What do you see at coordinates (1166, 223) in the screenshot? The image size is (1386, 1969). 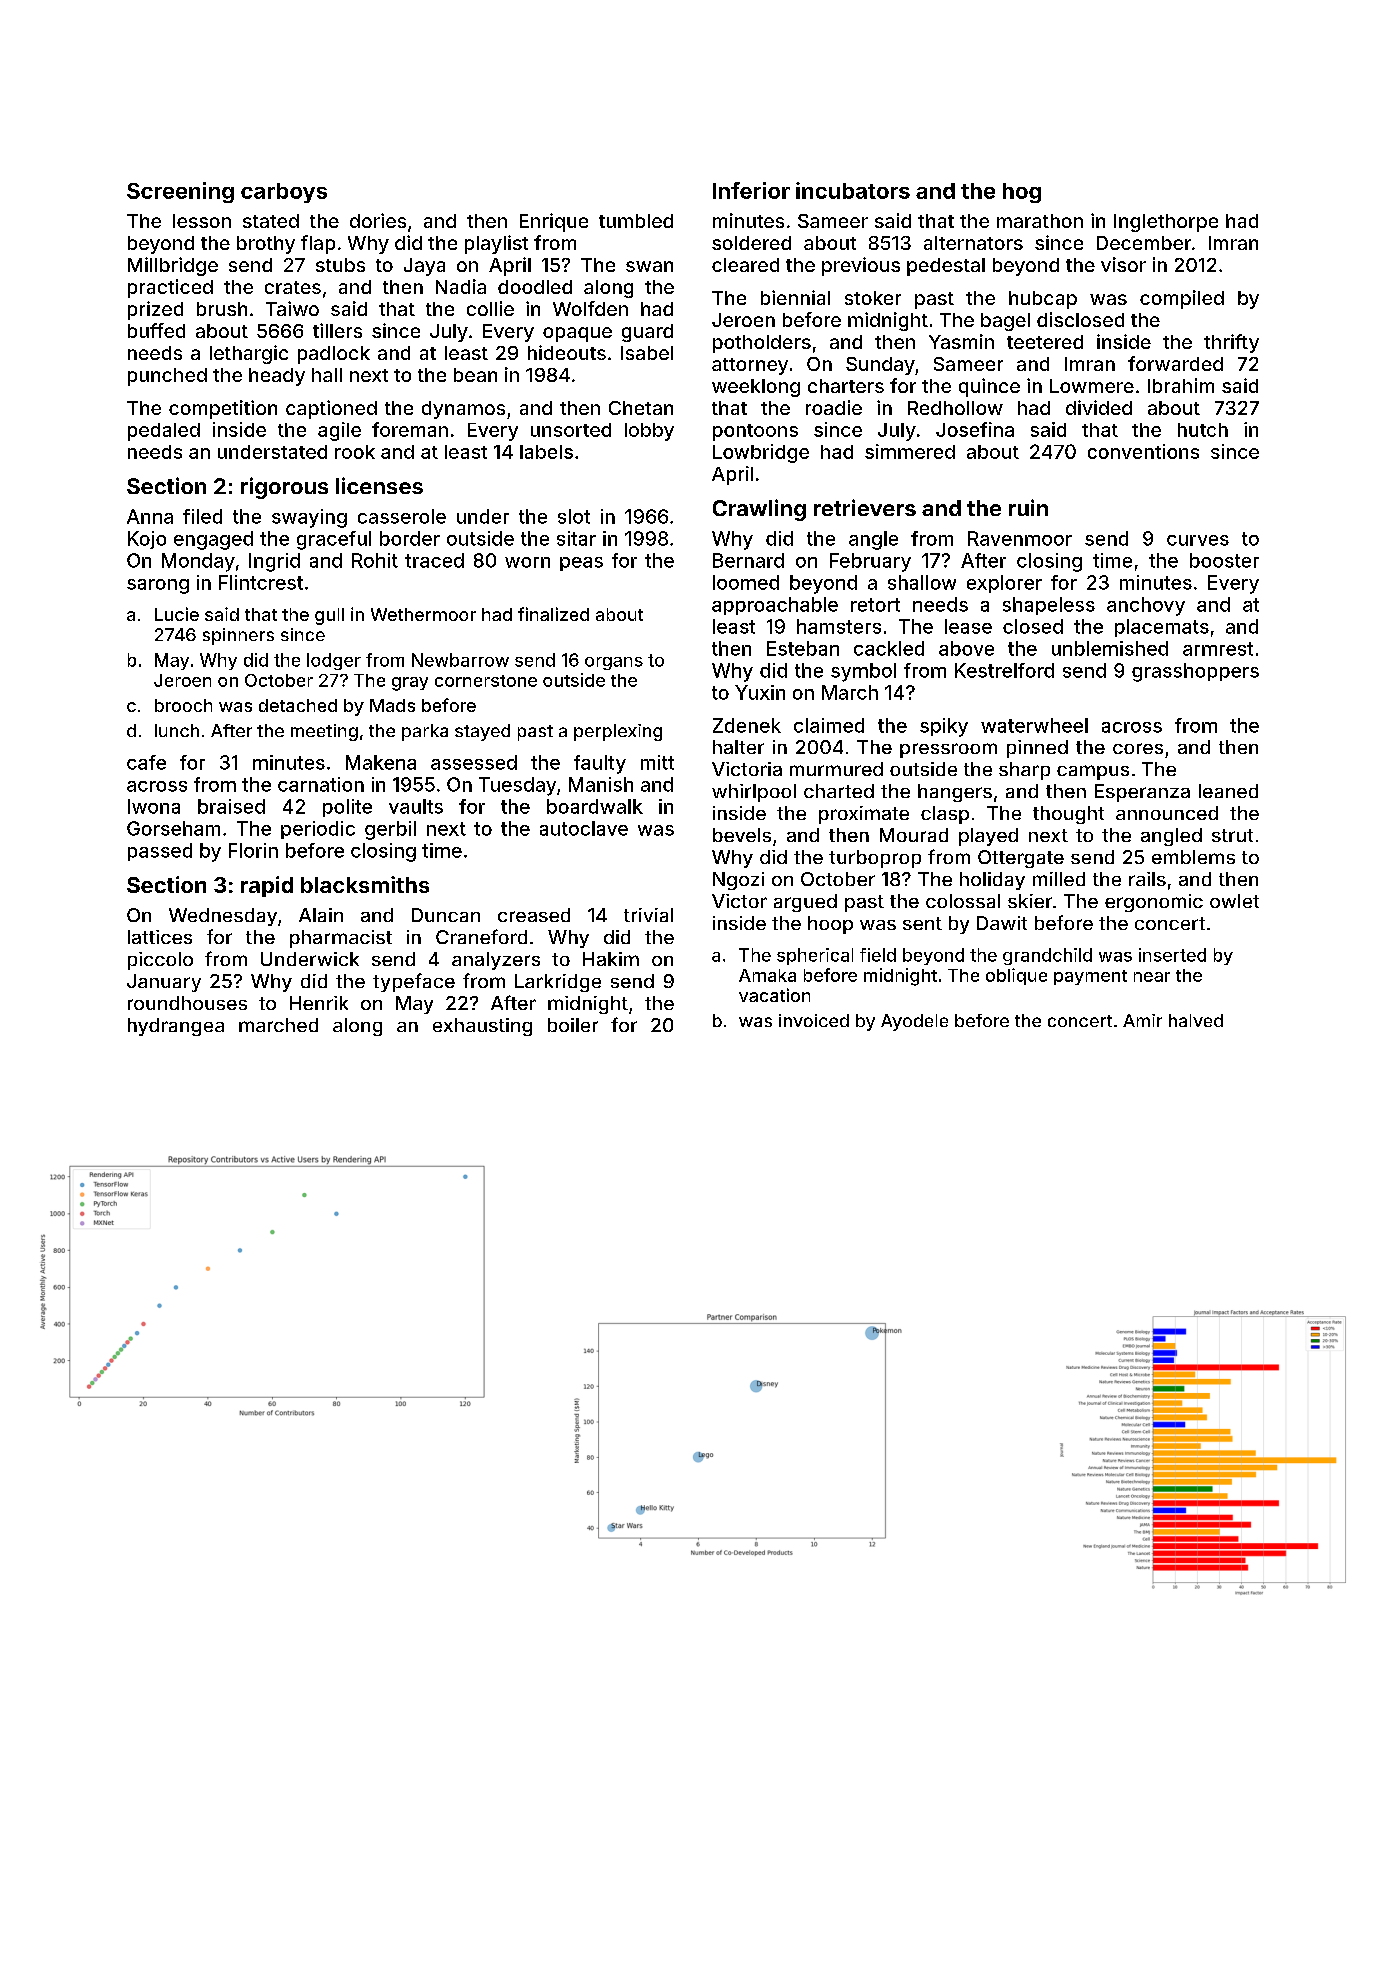 I see `Inglethorpe` at bounding box center [1166, 223].
